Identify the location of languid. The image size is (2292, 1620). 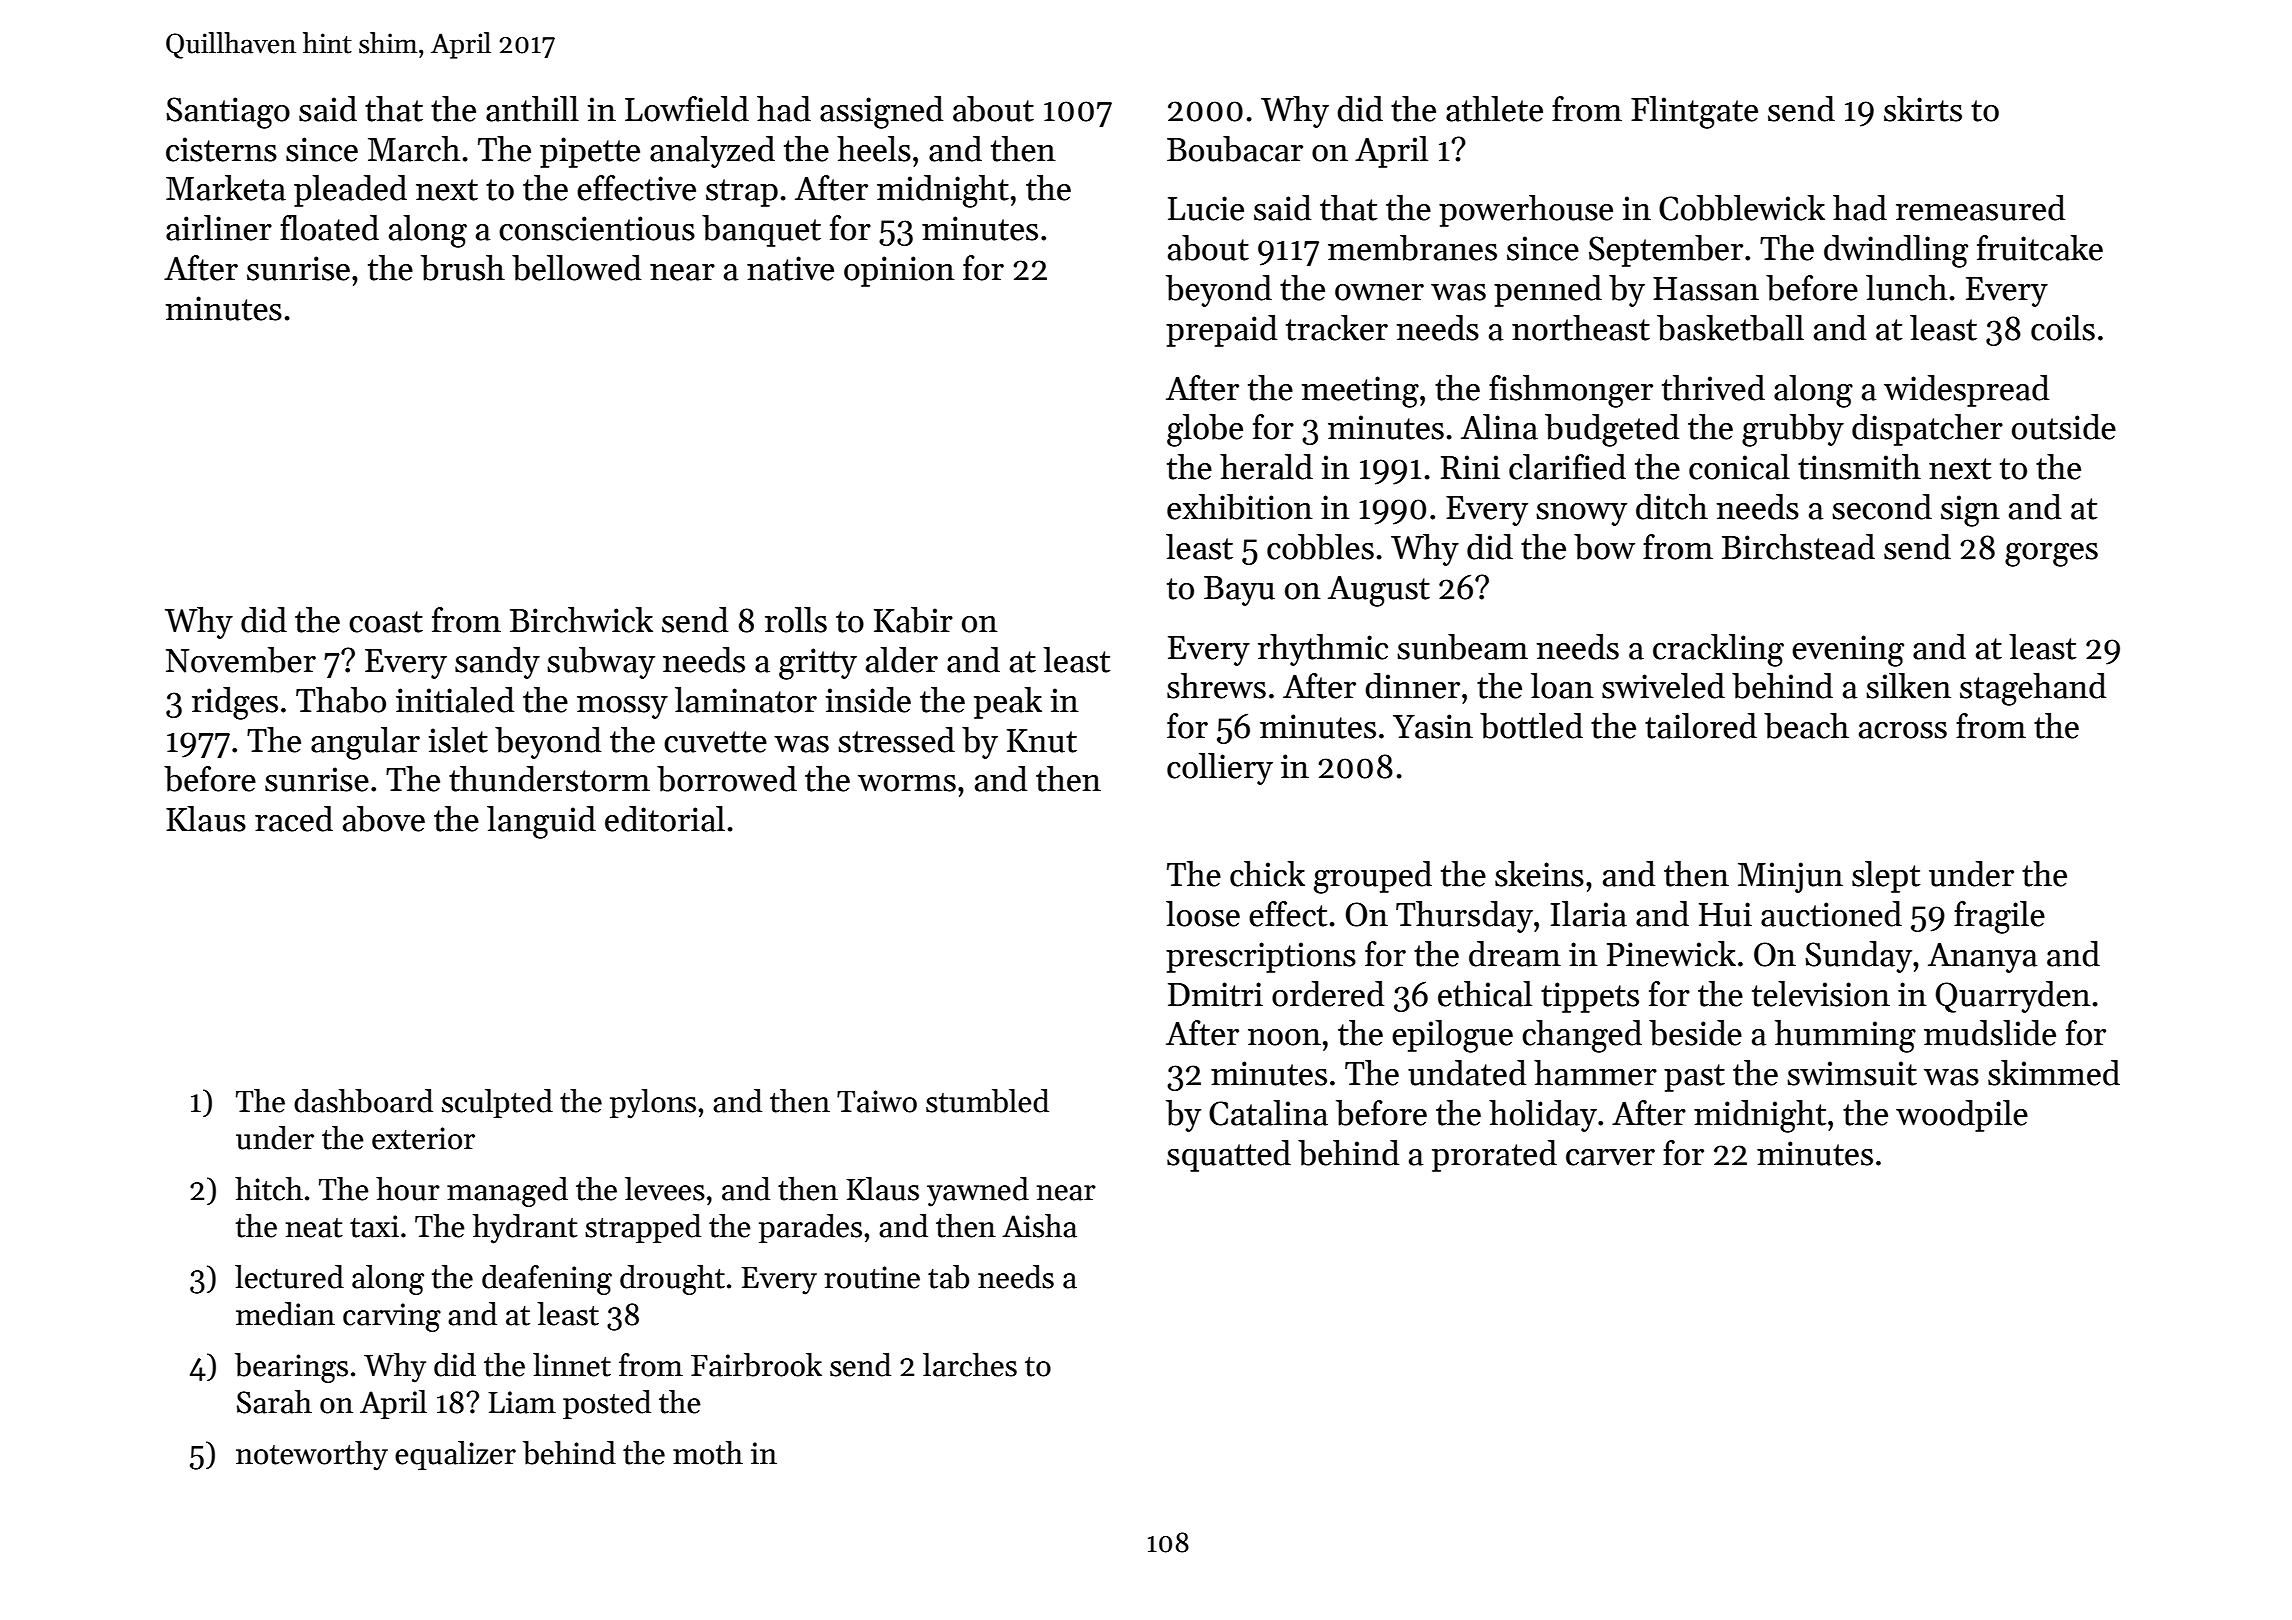
(541, 822).
